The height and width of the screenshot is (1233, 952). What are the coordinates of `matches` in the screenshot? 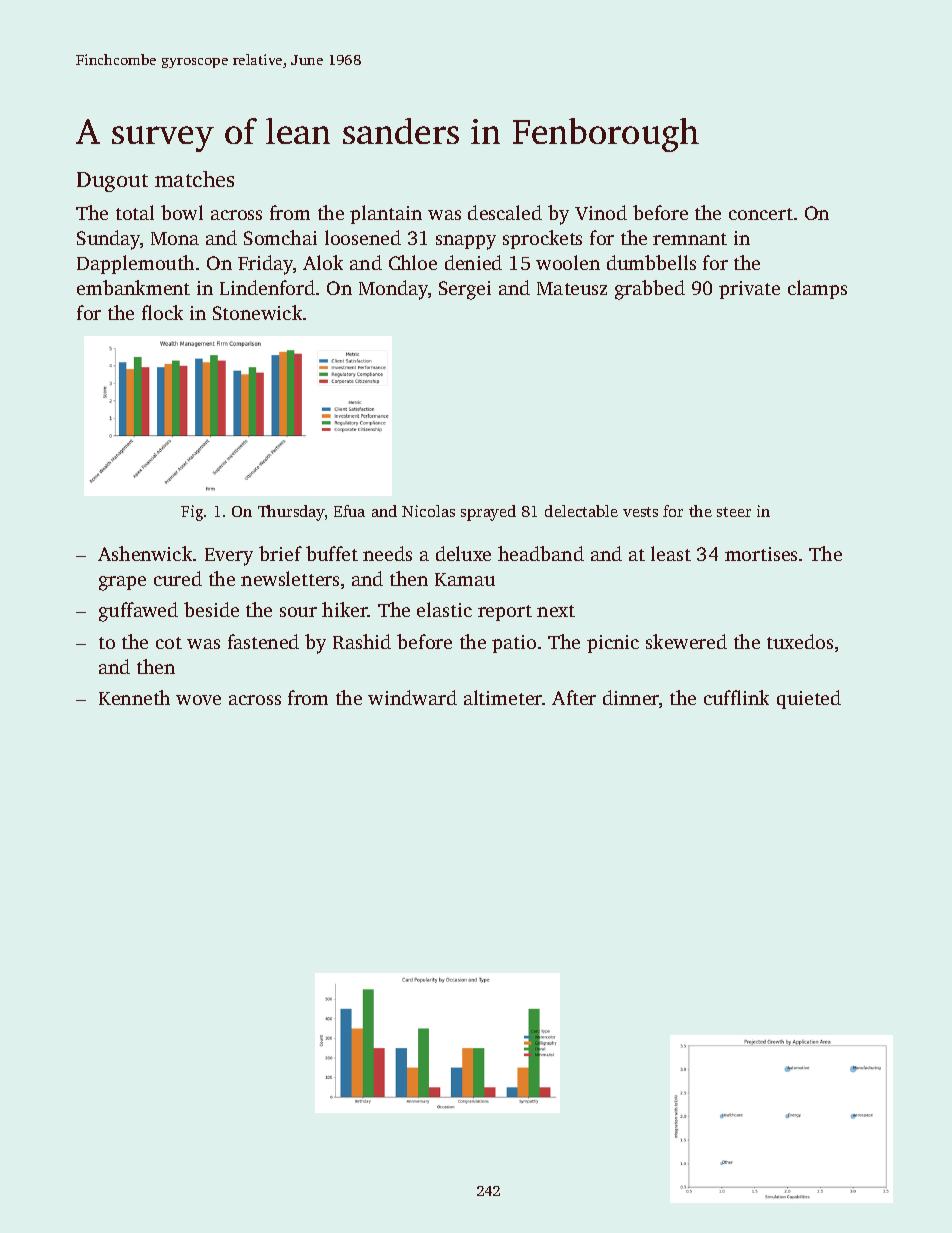 It's located at (194, 179).
